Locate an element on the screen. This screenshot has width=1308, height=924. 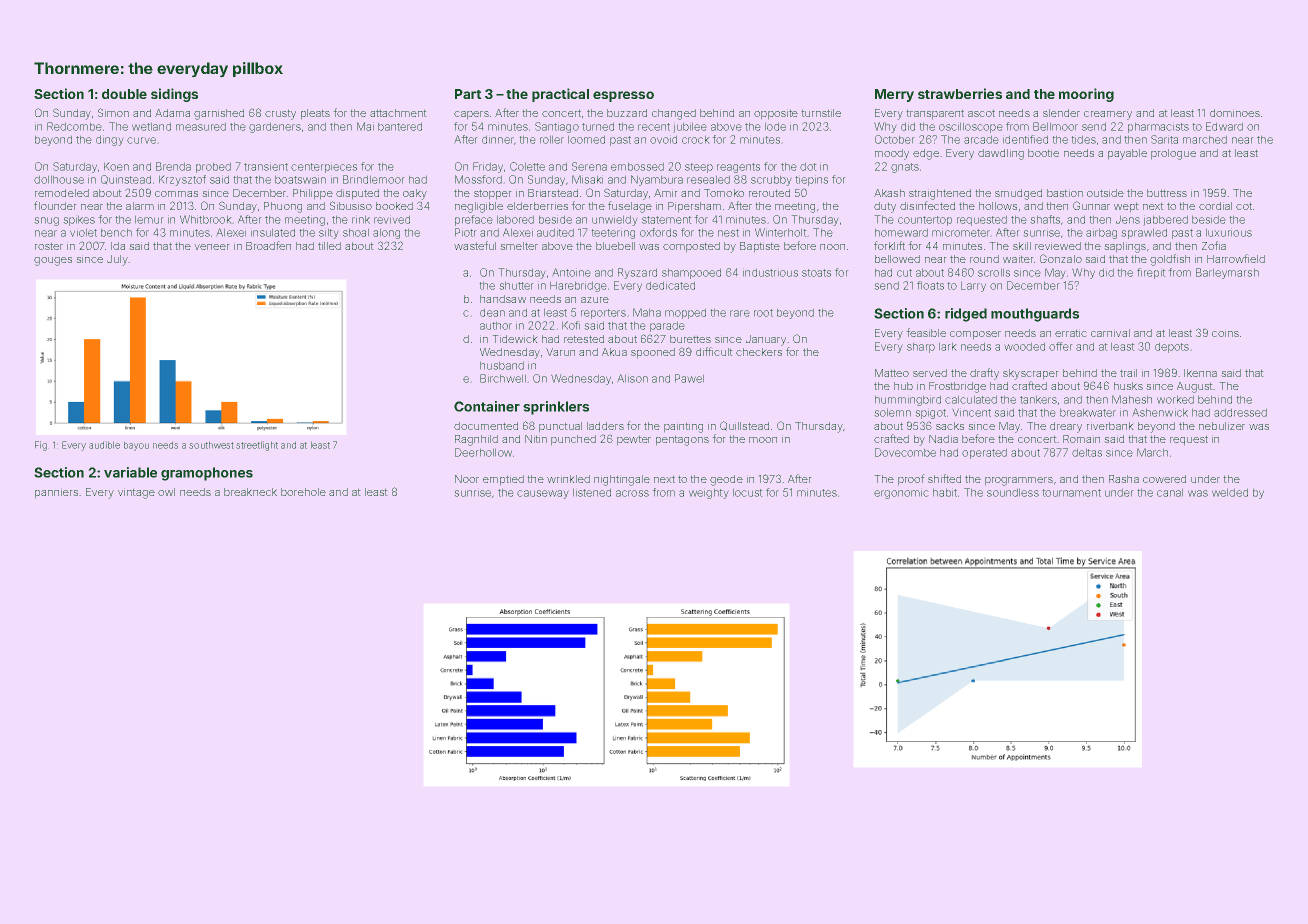
double is located at coordinates (124, 94).
